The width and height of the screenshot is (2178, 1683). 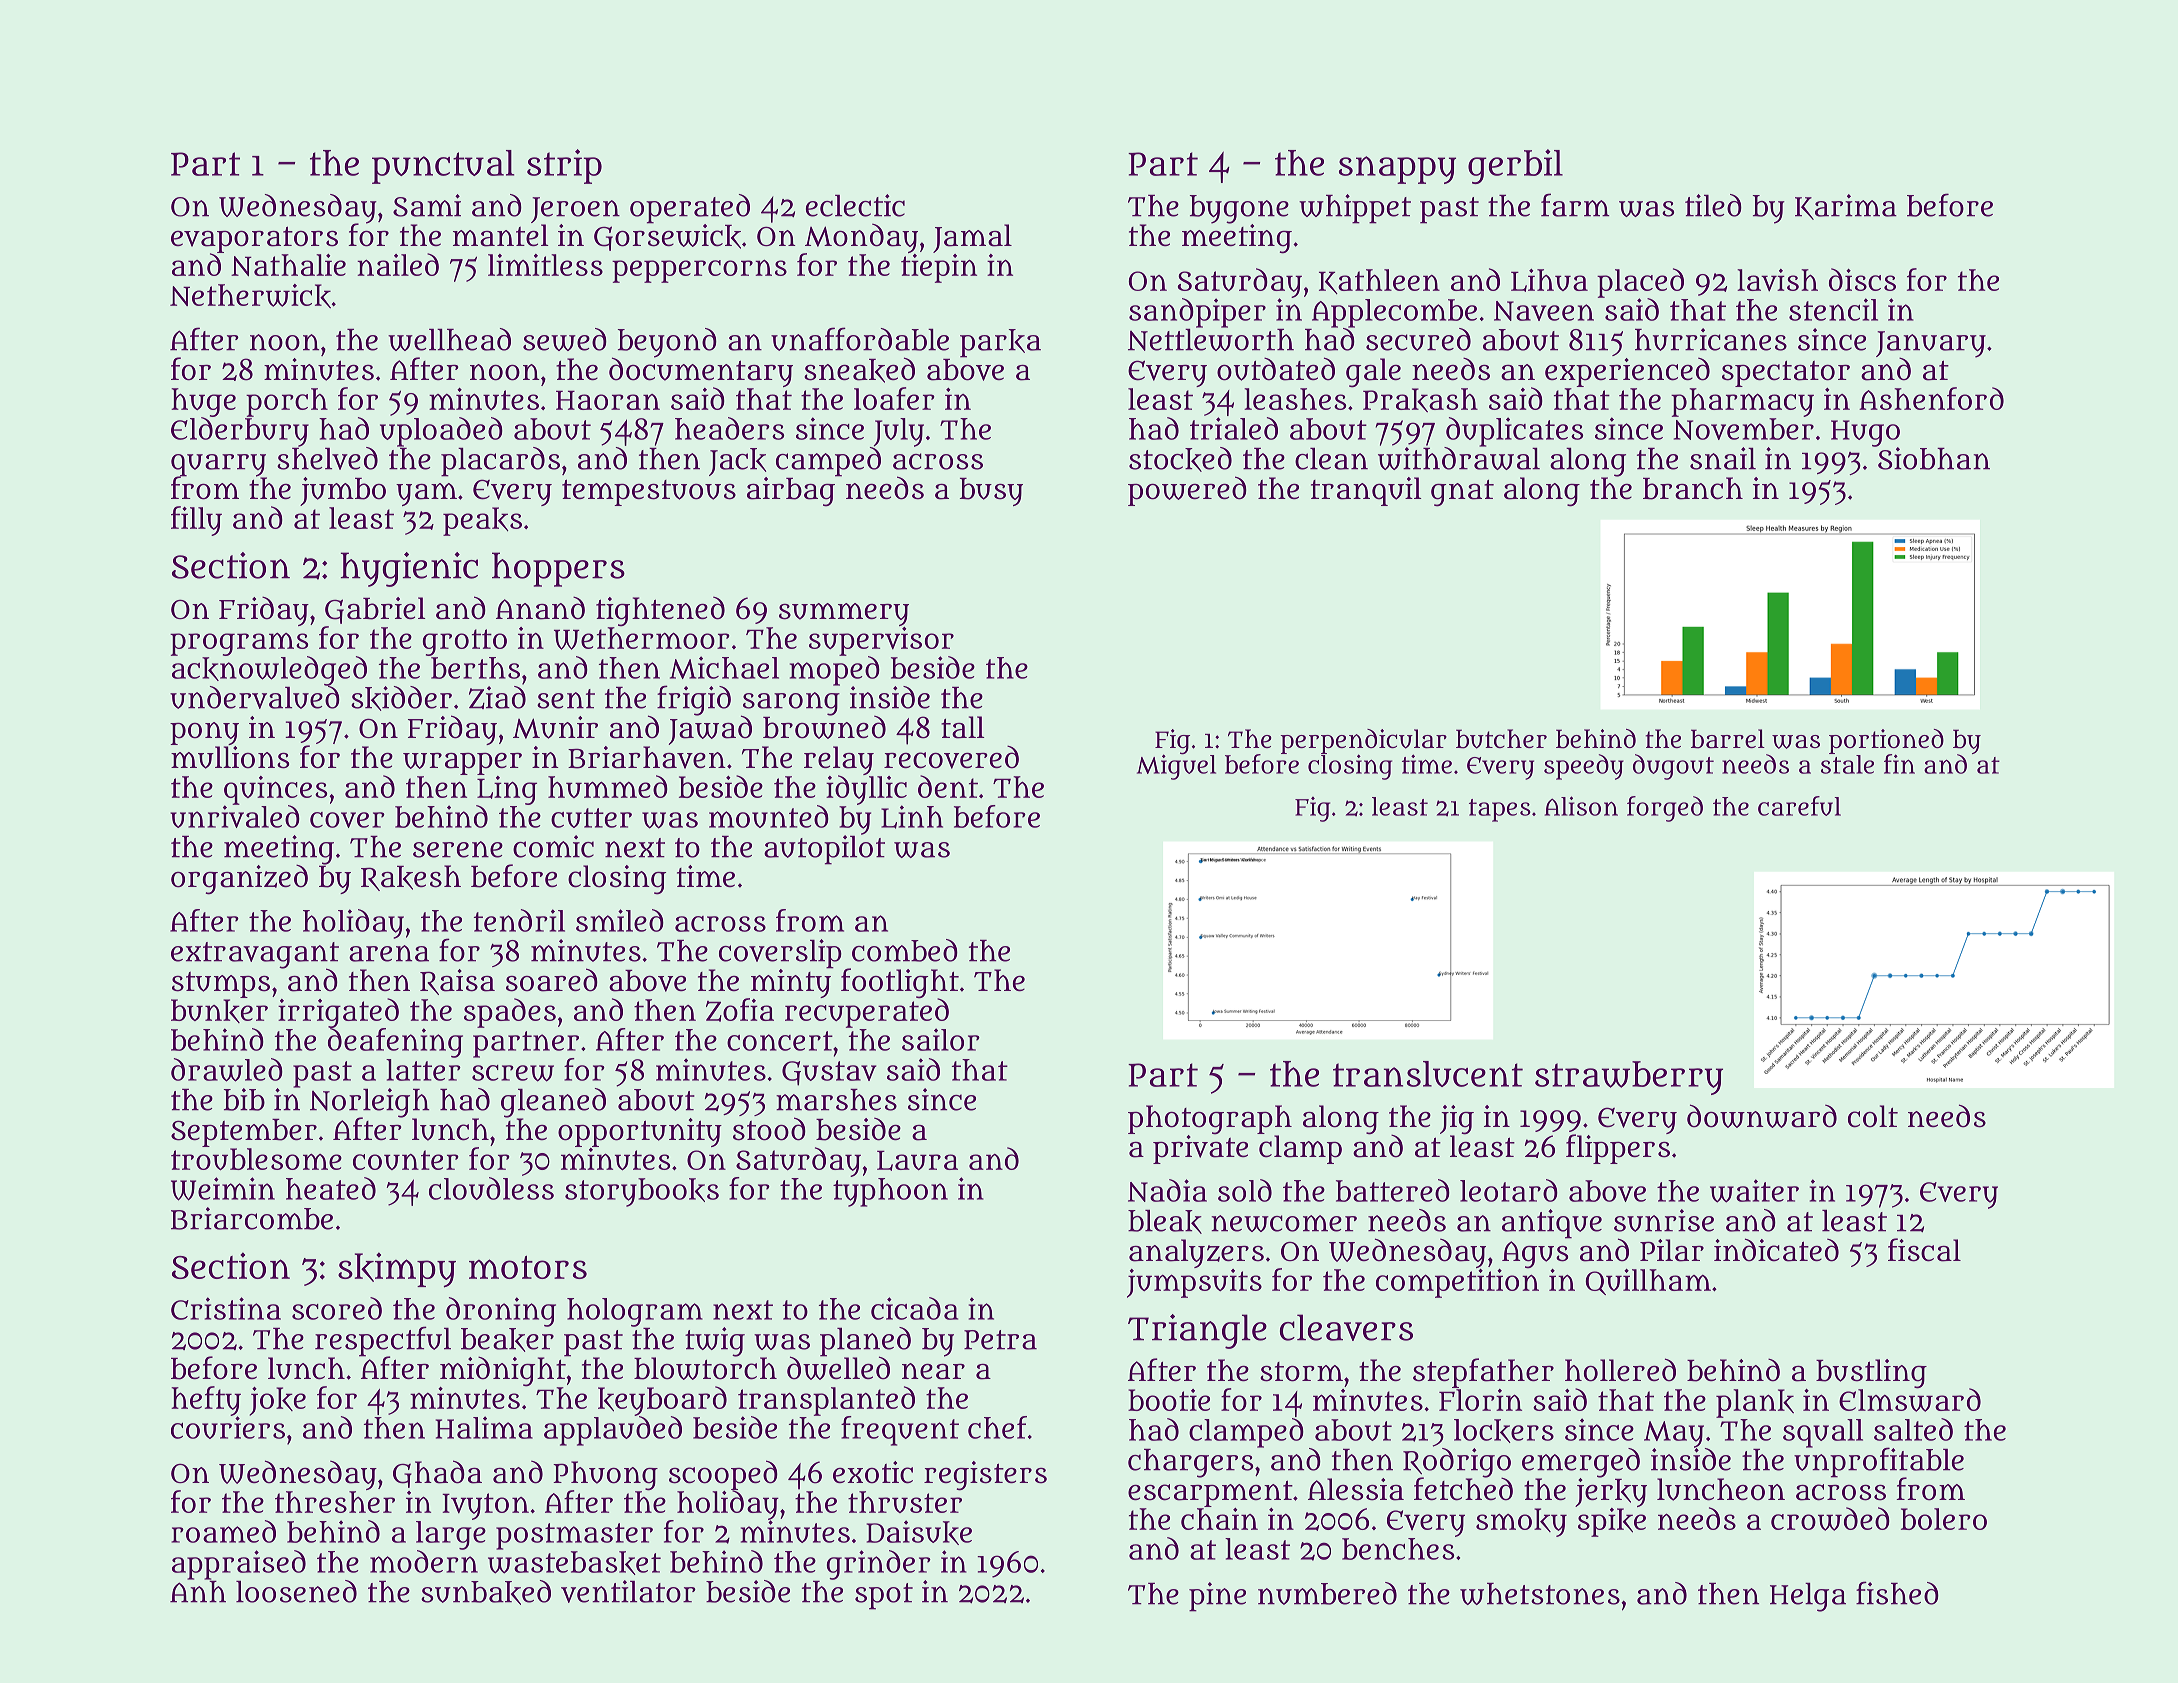 I want to click on Jamal, so click(x=972, y=238).
